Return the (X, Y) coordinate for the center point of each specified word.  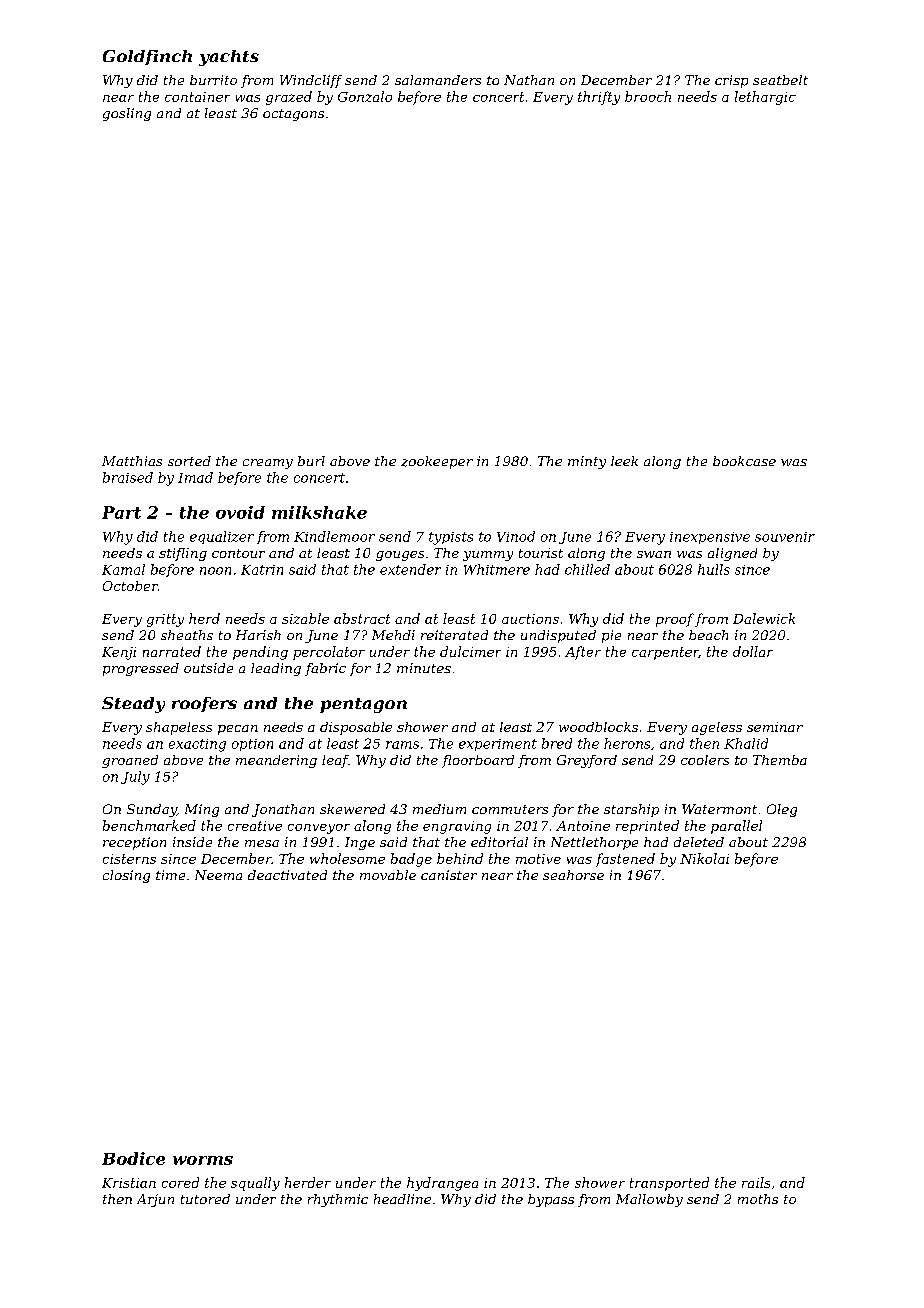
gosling (127, 114)
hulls (714, 569)
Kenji (119, 653)
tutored (205, 1199)
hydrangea (442, 1184)
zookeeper (437, 462)
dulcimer (470, 651)
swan (654, 554)
